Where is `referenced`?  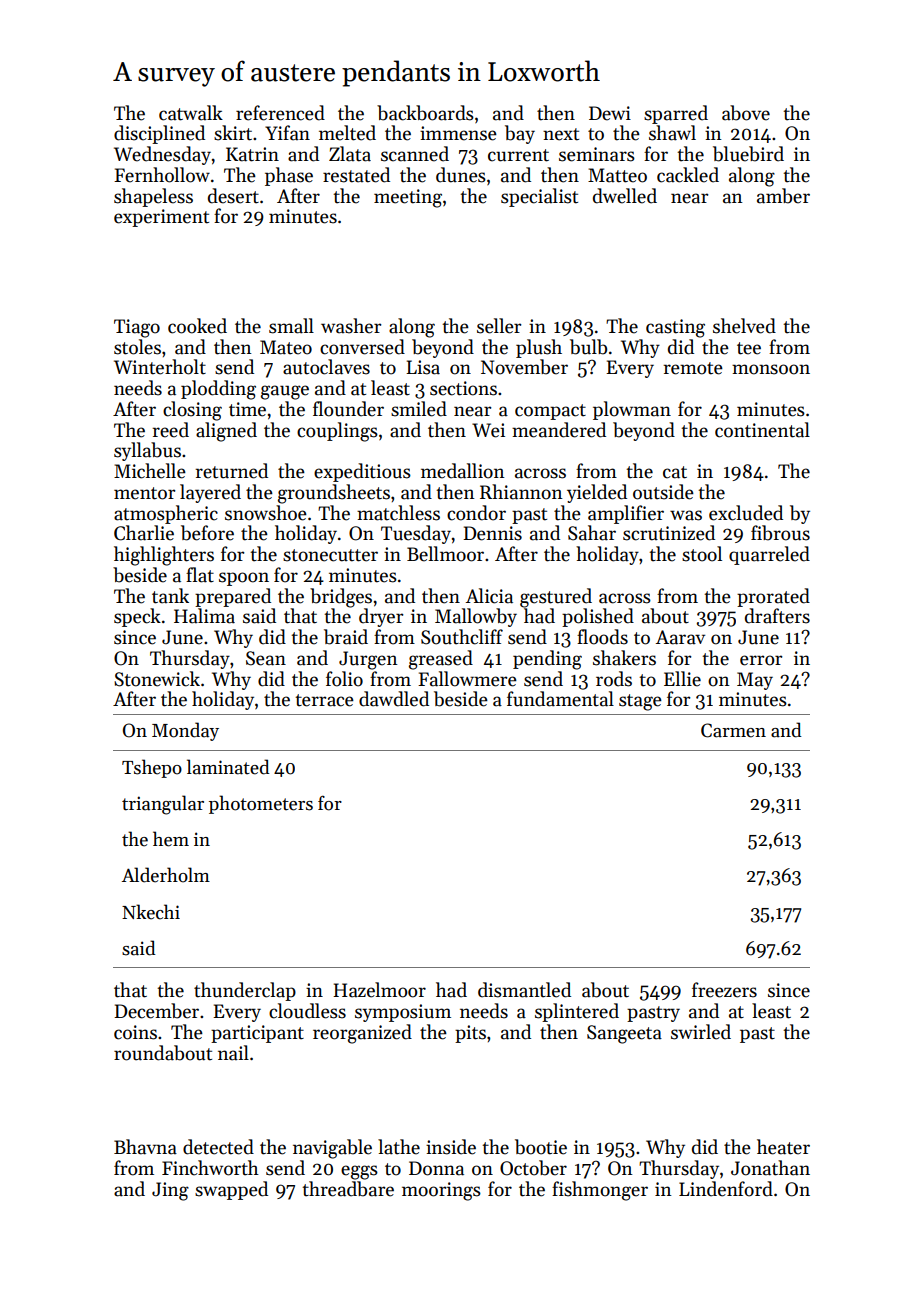 referenced is located at coordinates (280, 113).
